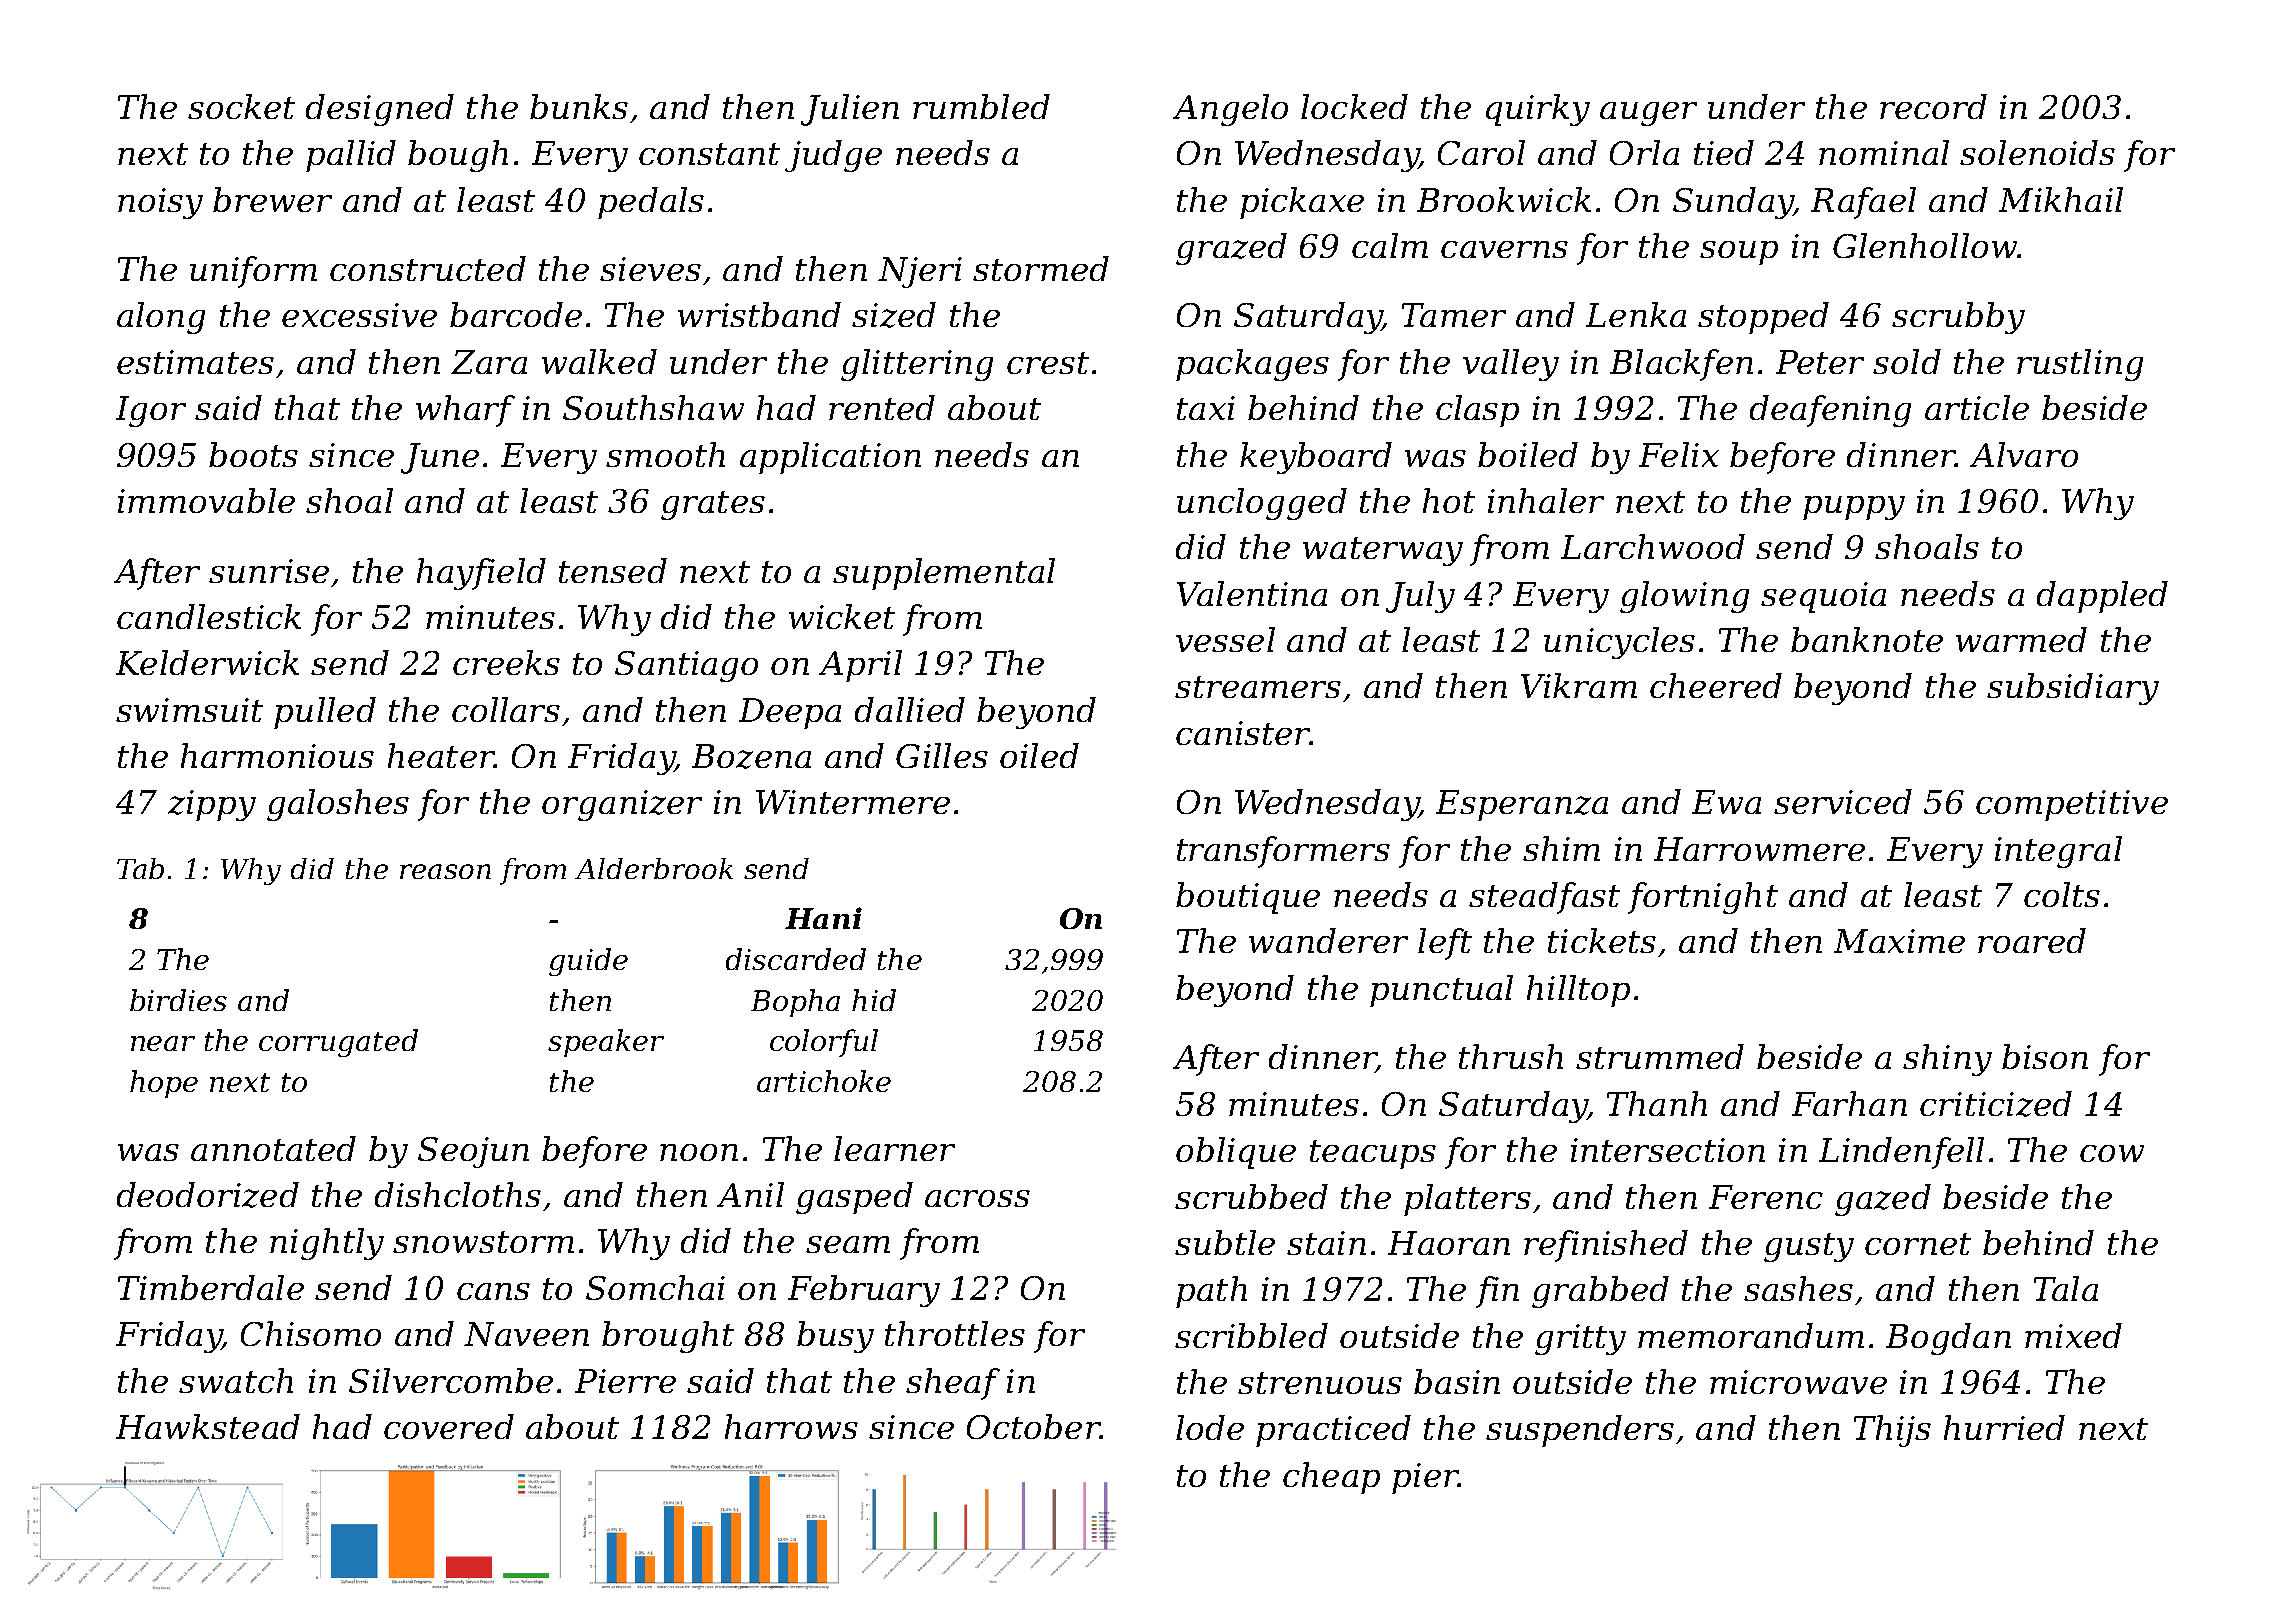 The height and width of the screenshot is (1620, 2292). What do you see at coordinates (1849, 1103) in the screenshot?
I see `Farhan` at bounding box center [1849, 1103].
